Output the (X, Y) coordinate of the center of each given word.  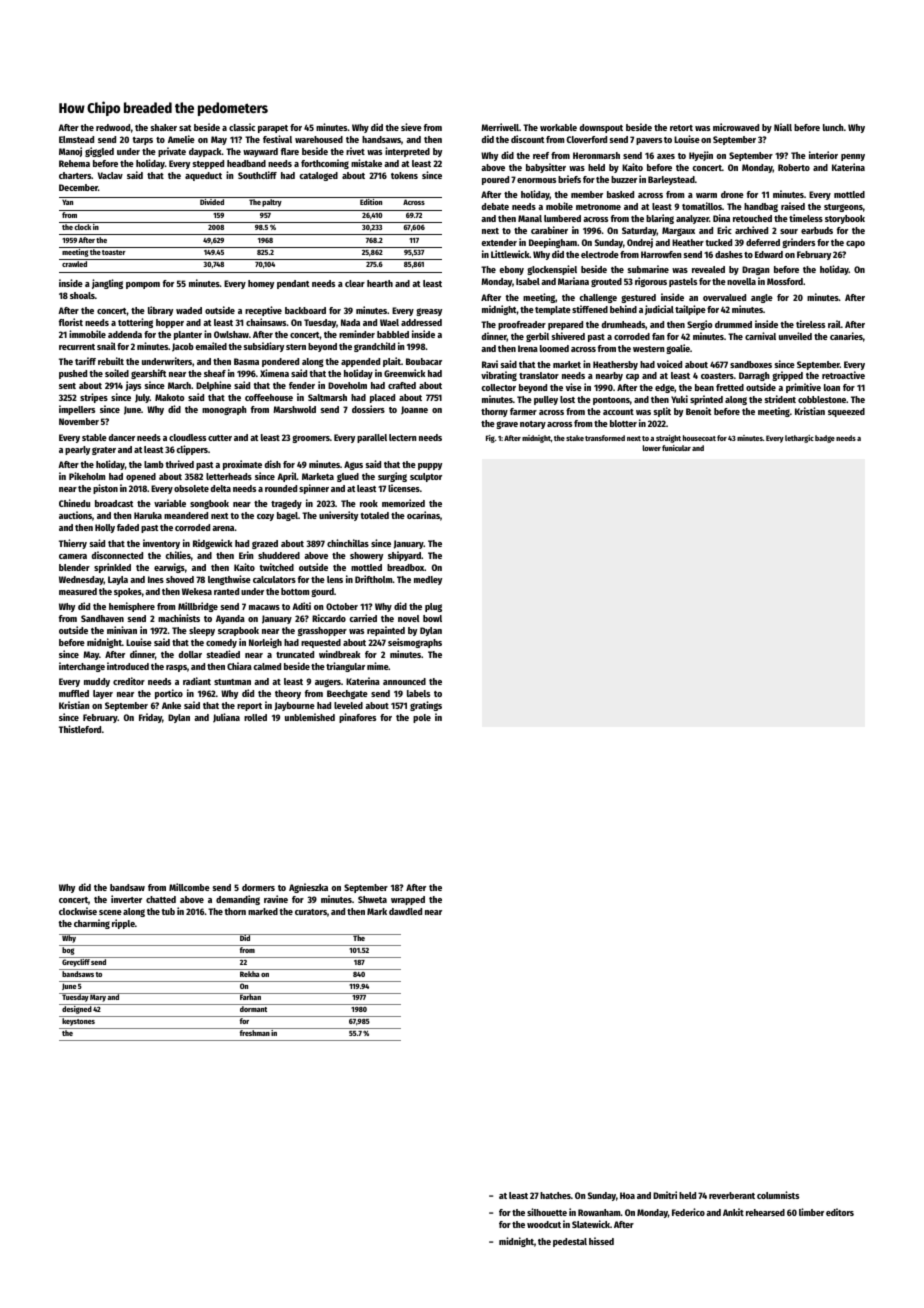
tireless (810, 324)
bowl (432, 618)
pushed (73, 374)
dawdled (405, 911)
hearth (380, 283)
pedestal (570, 1242)
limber (811, 1212)
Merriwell (500, 127)
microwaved (736, 127)
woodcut (544, 1224)
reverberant (732, 1195)
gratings (426, 706)
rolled (255, 717)
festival (277, 139)
